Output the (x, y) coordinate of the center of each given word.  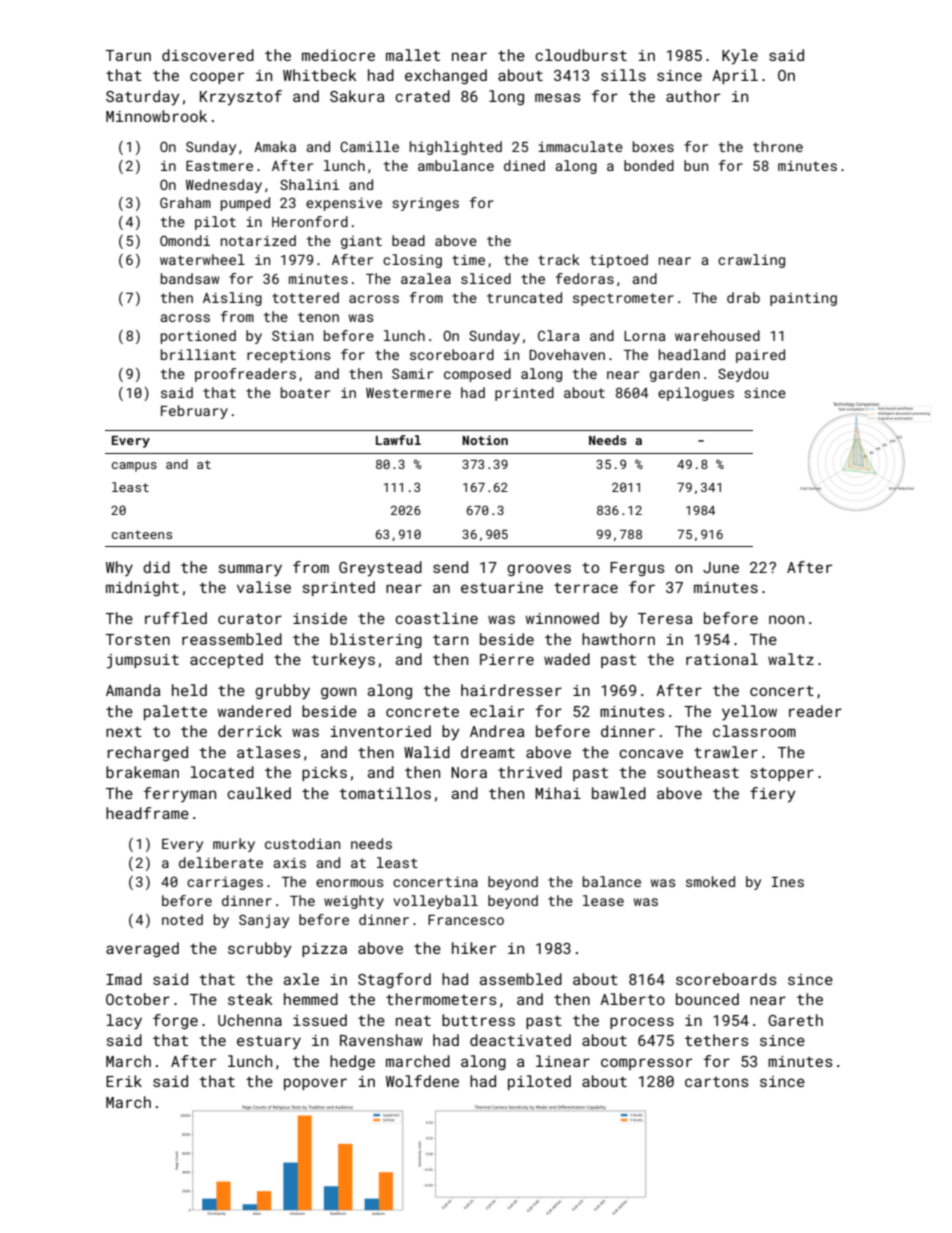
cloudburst (581, 55)
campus (134, 467)
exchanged (446, 76)
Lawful (398, 440)
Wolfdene (422, 1081)
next (124, 732)
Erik (124, 1081)
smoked (710, 881)
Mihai (558, 793)
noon (786, 619)
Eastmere (219, 166)
